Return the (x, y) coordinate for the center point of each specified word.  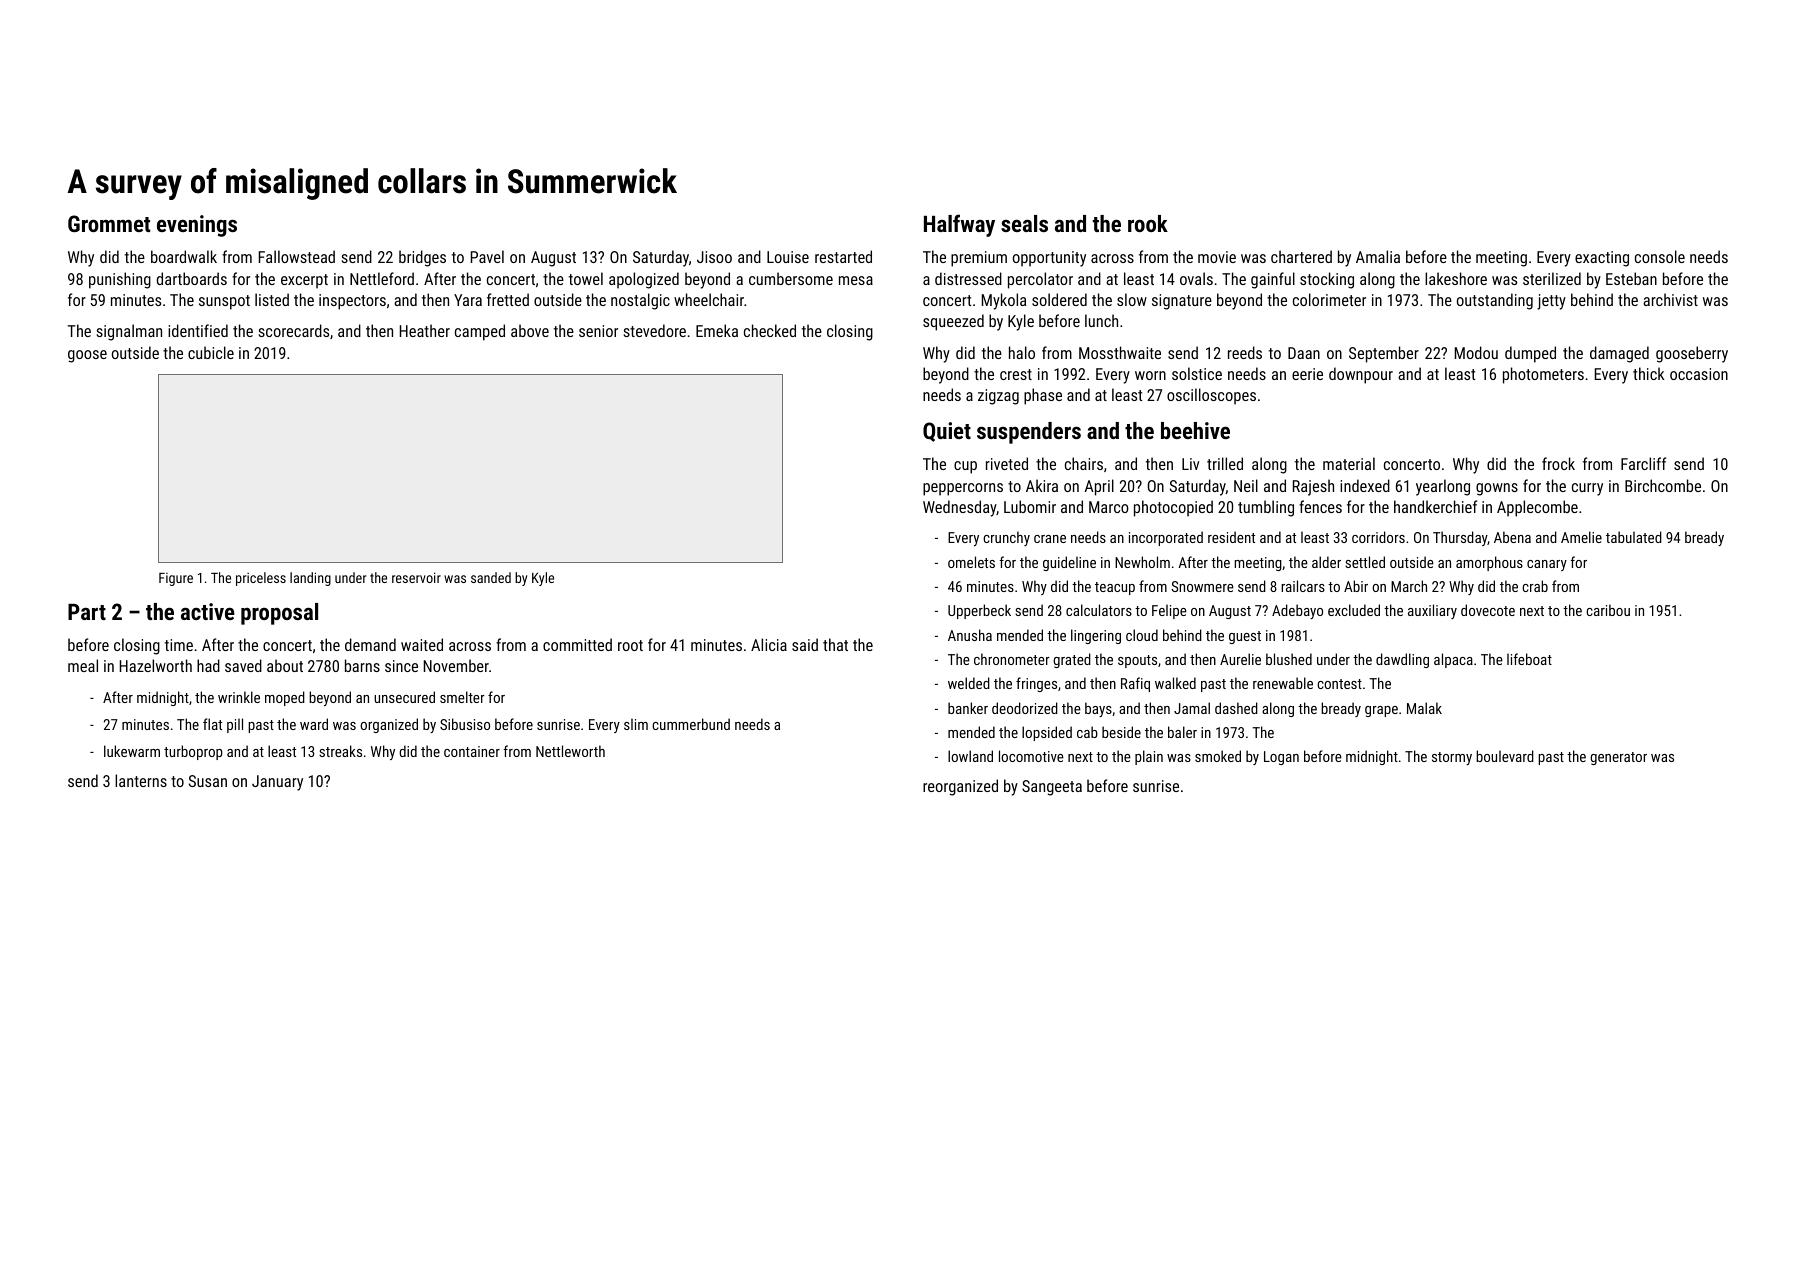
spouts (1137, 661)
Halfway (959, 225)
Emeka (717, 330)
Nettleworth (570, 751)
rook (1148, 223)
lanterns (141, 780)
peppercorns (963, 489)
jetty (1551, 302)
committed (577, 644)
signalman (129, 332)
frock (1558, 463)
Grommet (109, 223)
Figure (176, 579)
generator (1618, 758)
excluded (1354, 610)
